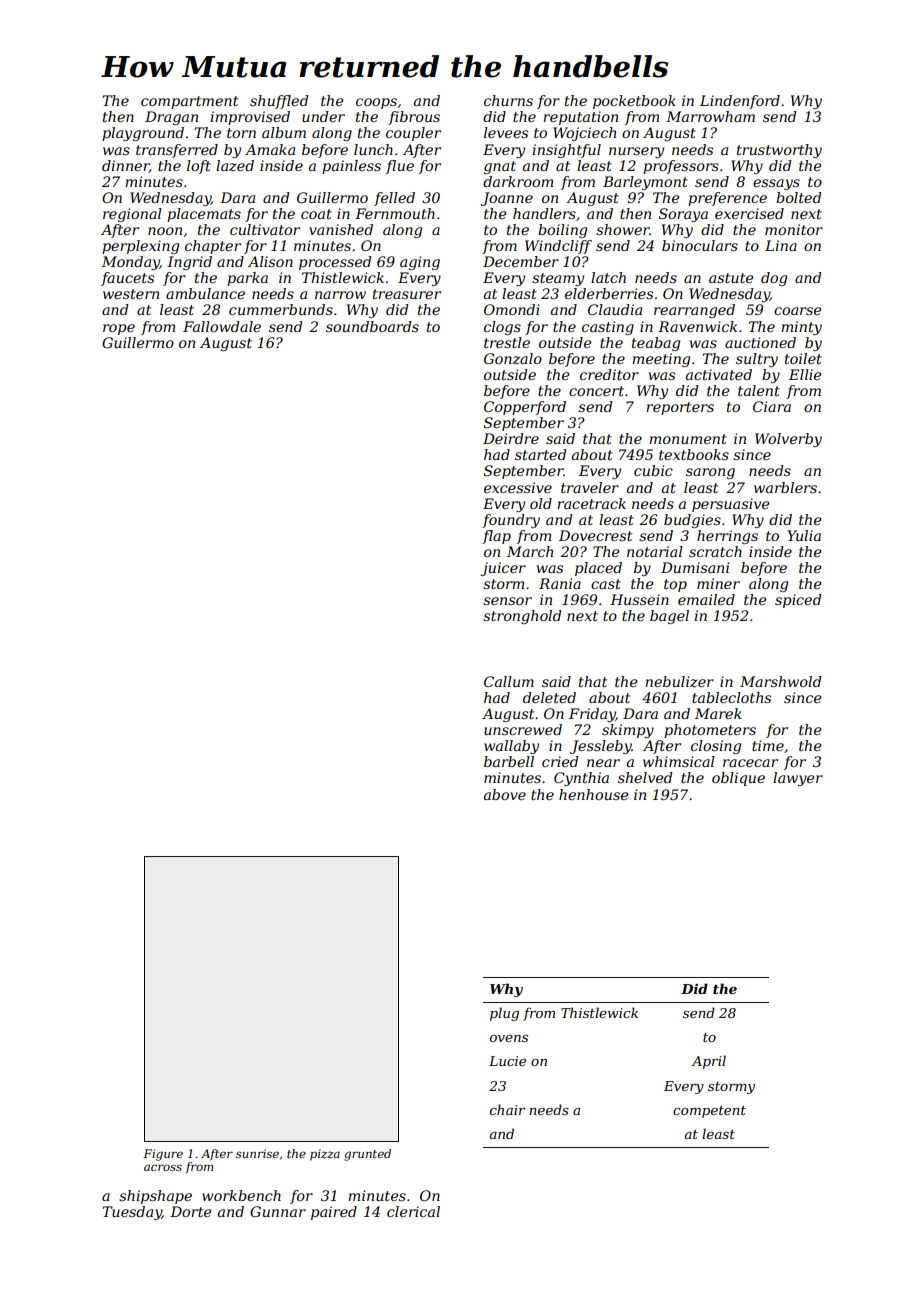  What do you see at coordinates (132, 1213) in the page?
I see `Tuesday` at bounding box center [132, 1213].
